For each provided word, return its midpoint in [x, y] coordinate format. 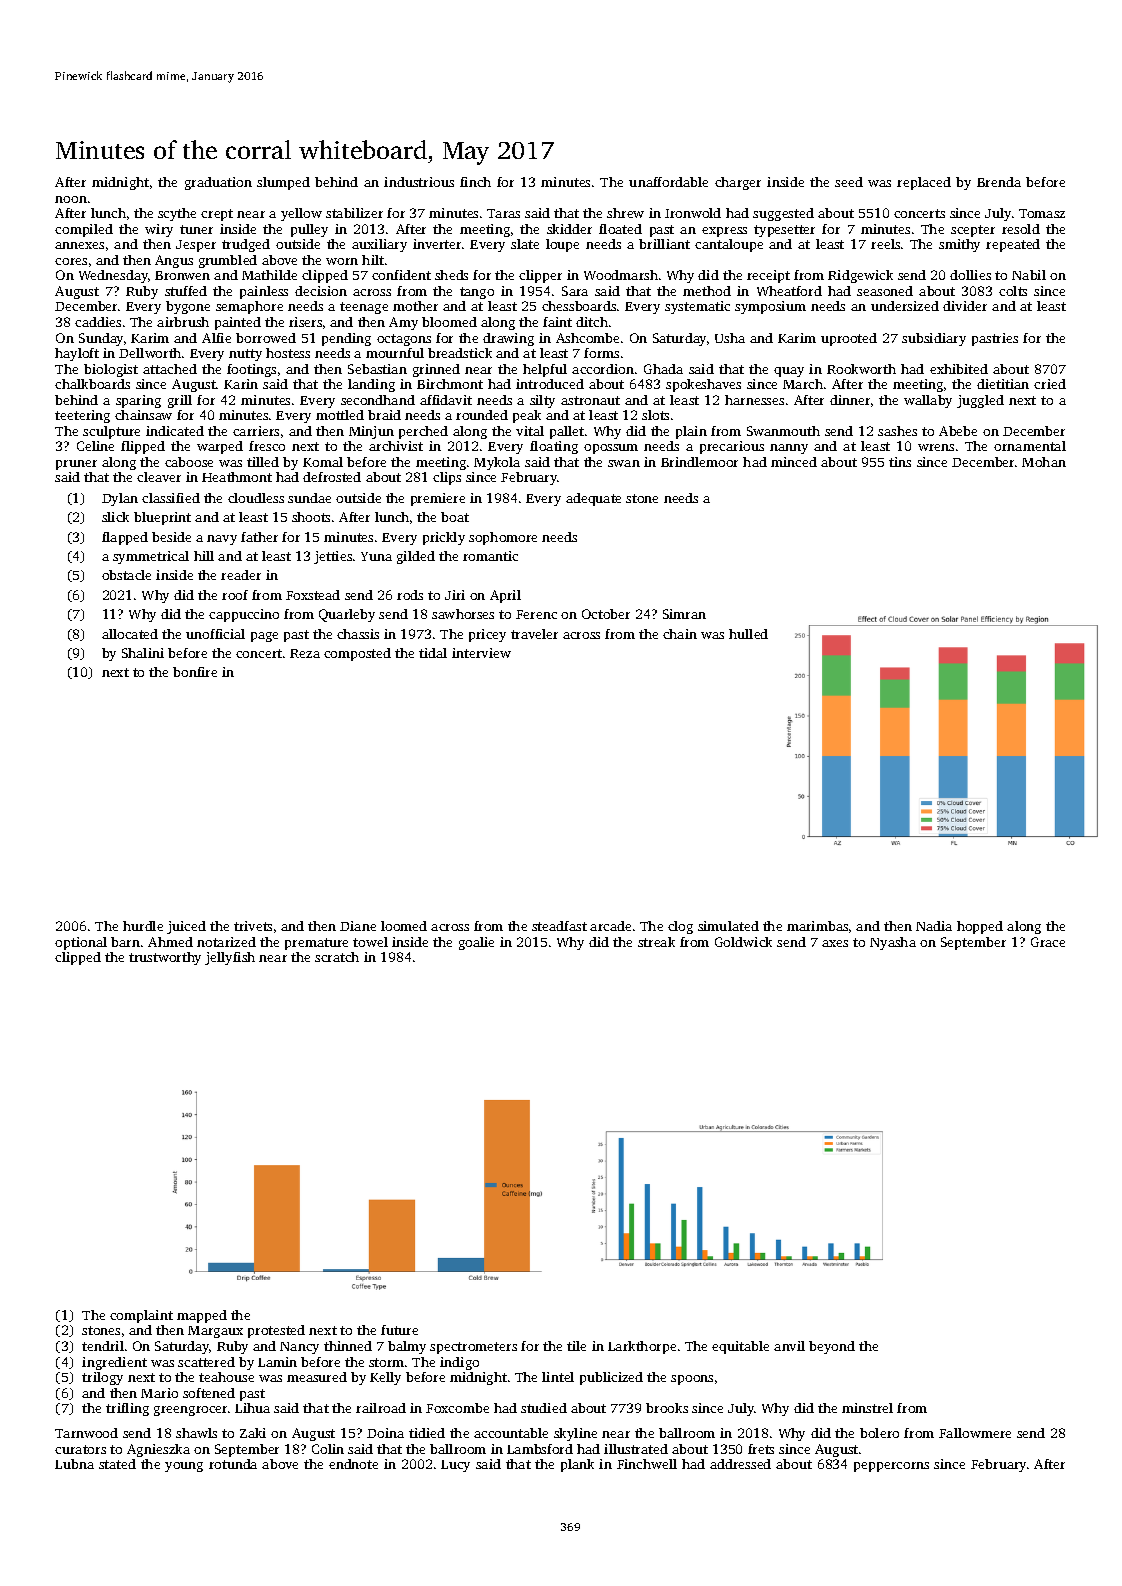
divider [965, 306]
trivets [253, 926]
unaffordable [668, 182]
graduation [218, 183]
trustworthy [165, 958]
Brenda [999, 182]
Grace [1048, 942]
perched [423, 432]
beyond [832, 1347]
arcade [610, 926]
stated [117, 1464]
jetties [333, 557]
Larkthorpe [642, 1347]
